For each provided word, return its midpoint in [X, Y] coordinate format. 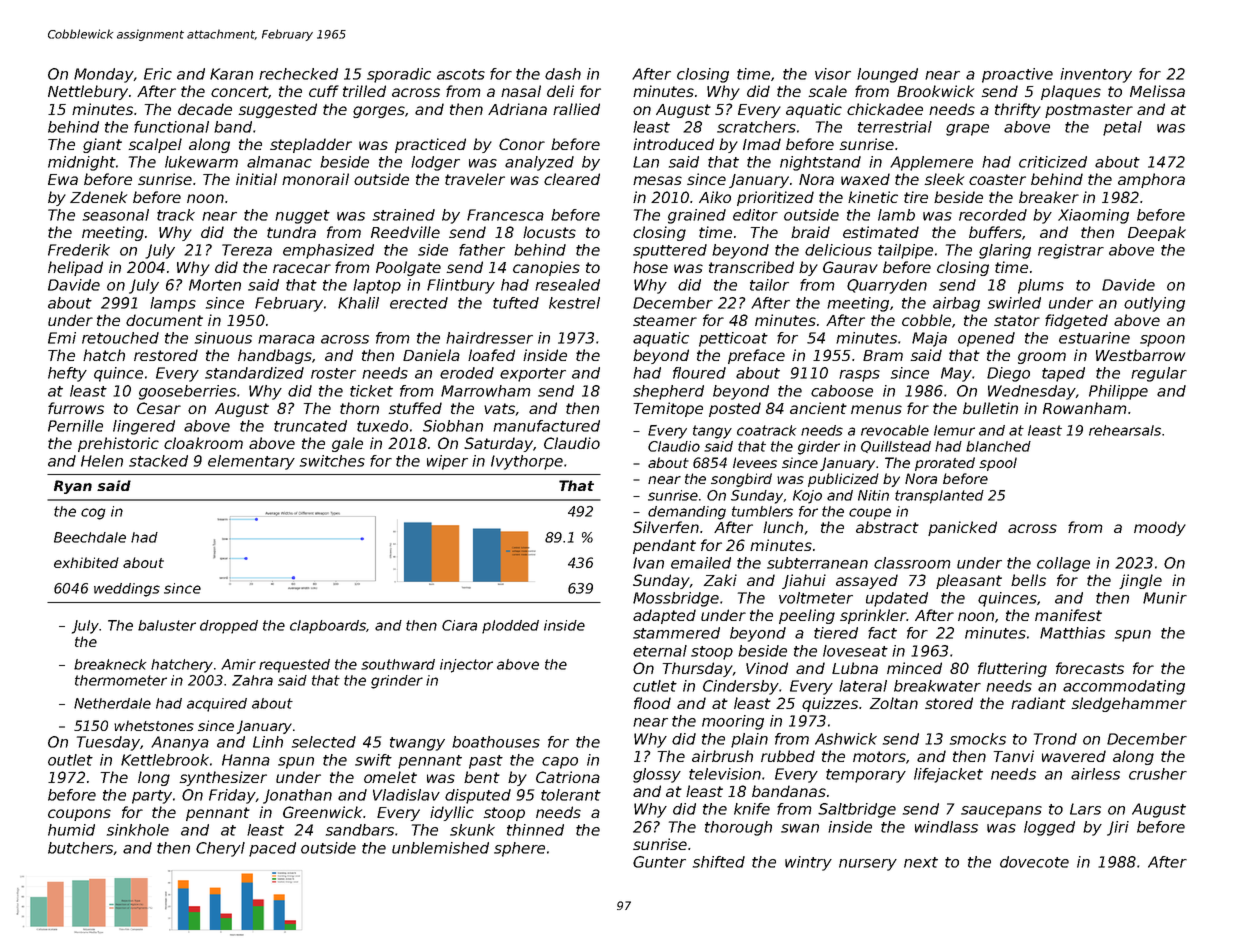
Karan [231, 74]
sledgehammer [1129, 704]
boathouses [496, 742]
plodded [510, 627]
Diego [1008, 374]
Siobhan [453, 426]
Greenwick [322, 812]
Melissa [1157, 91]
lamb [896, 215]
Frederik [79, 250]
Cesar [159, 408]
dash [563, 74]
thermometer [121, 680]
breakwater [937, 686]
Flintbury [461, 286]
